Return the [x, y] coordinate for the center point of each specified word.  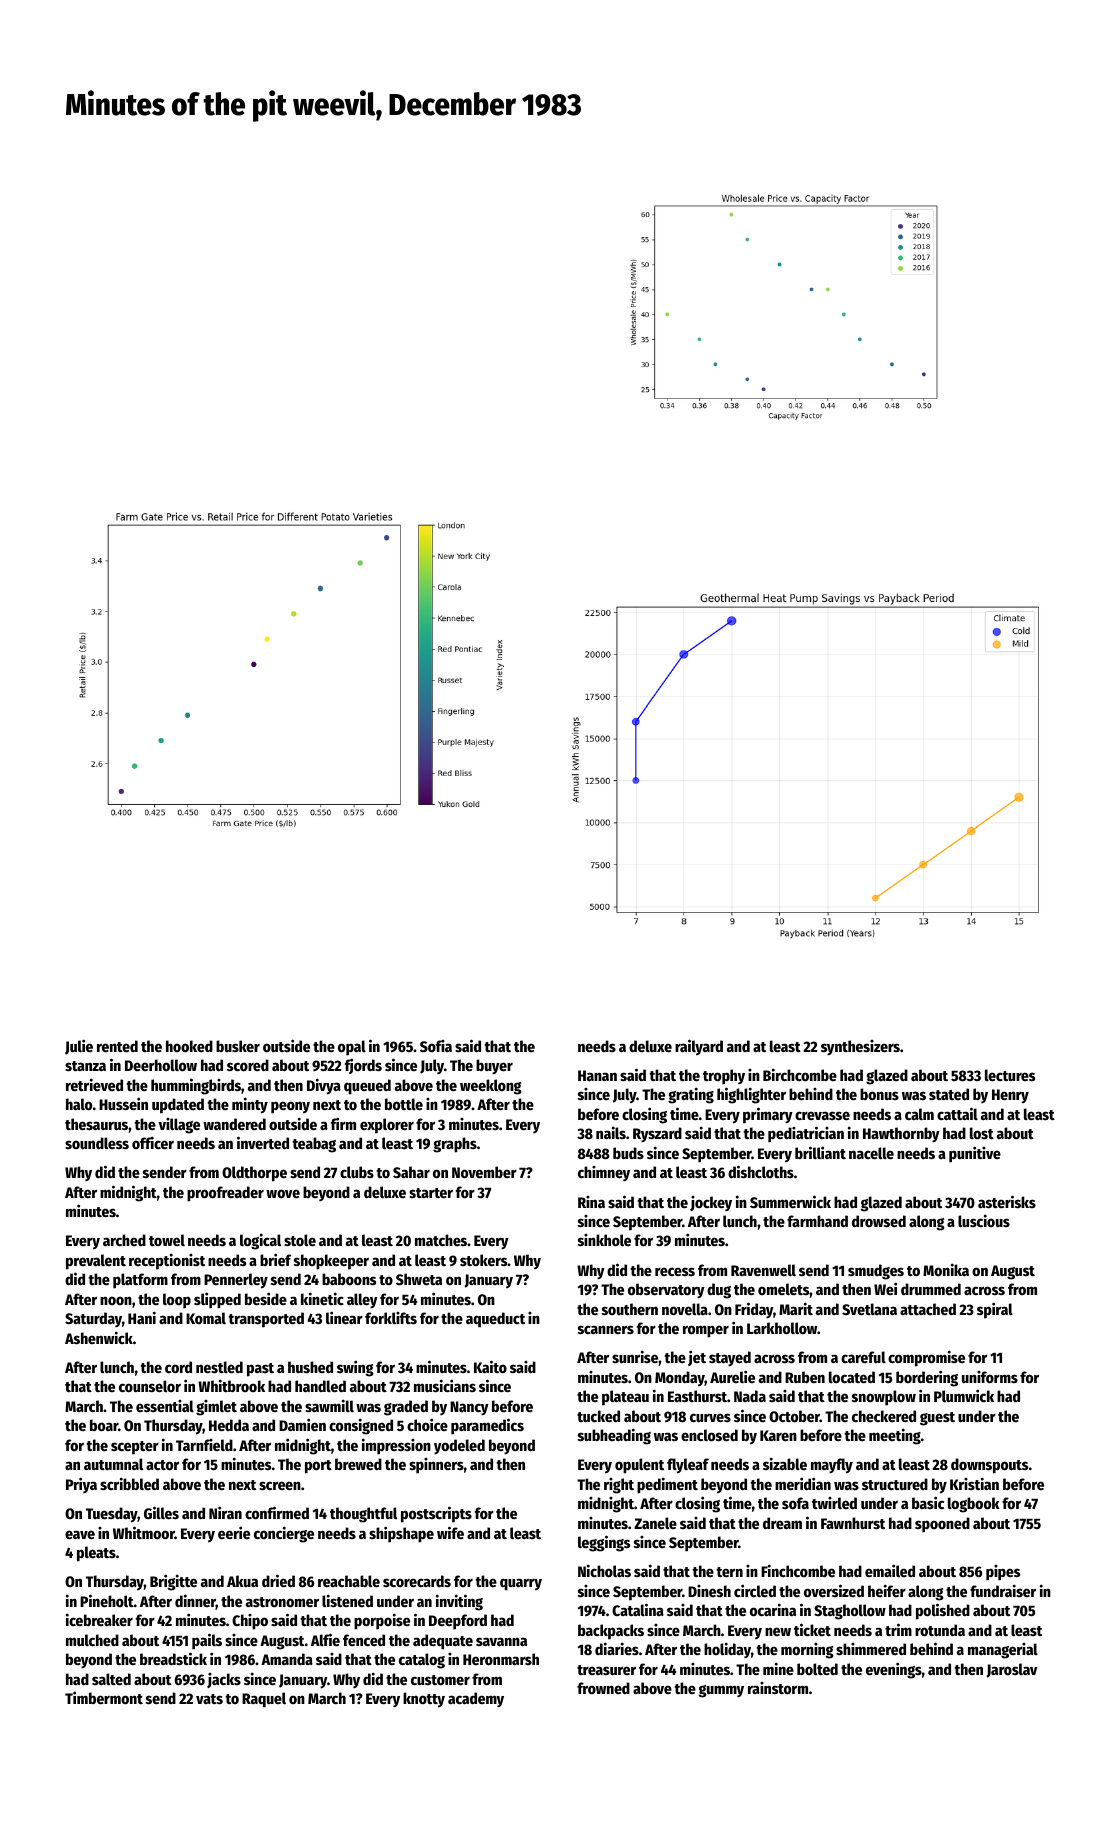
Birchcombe [800, 1074]
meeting [895, 1436]
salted [111, 1679]
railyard [699, 1047]
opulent [639, 1466]
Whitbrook [231, 1385]
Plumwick [964, 1395]
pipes [1003, 1573]
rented [117, 1046]
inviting [459, 1602]
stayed [730, 1359]
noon [116, 1300]
